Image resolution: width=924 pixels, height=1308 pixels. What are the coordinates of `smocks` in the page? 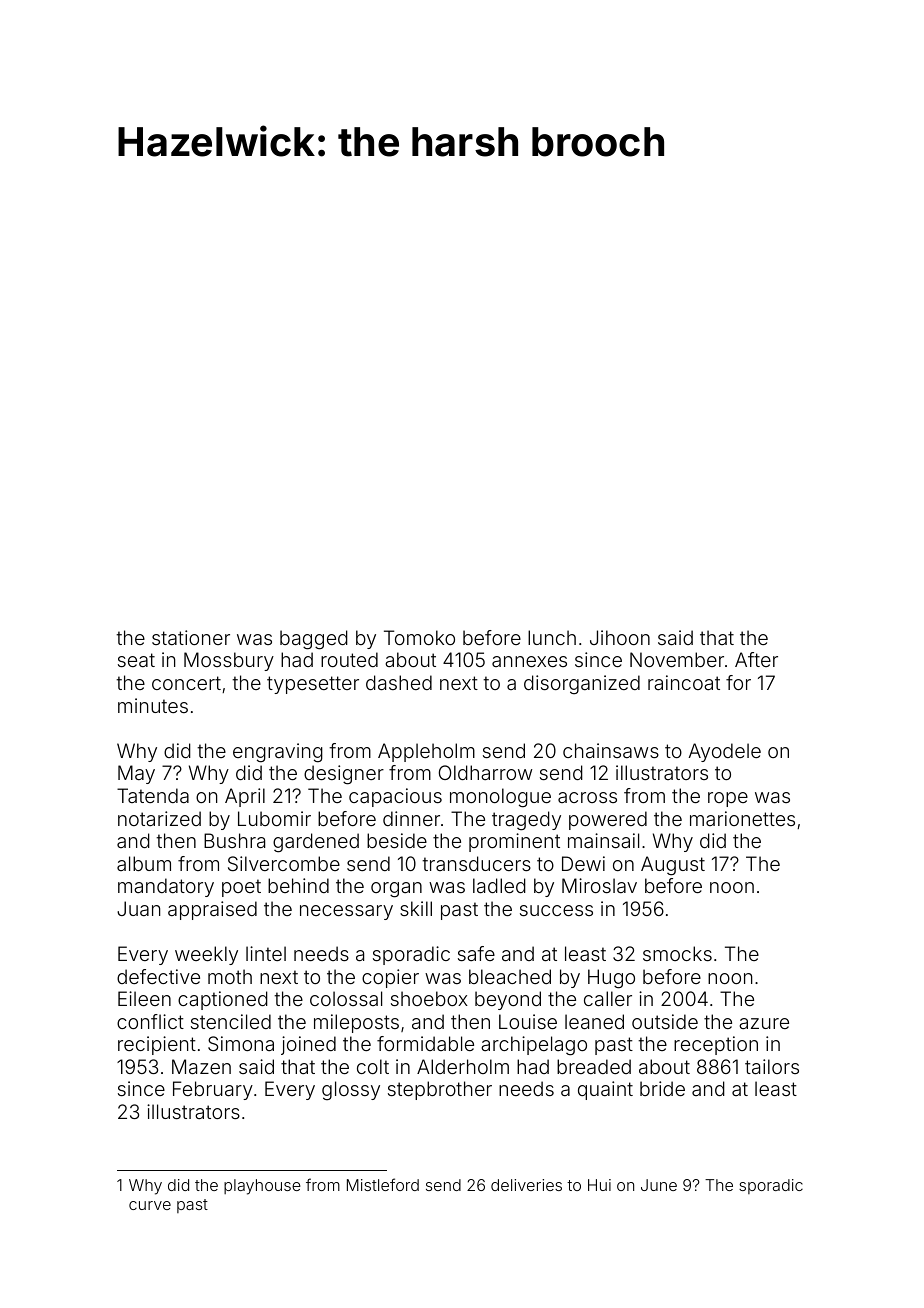 It's located at (677, 953).
